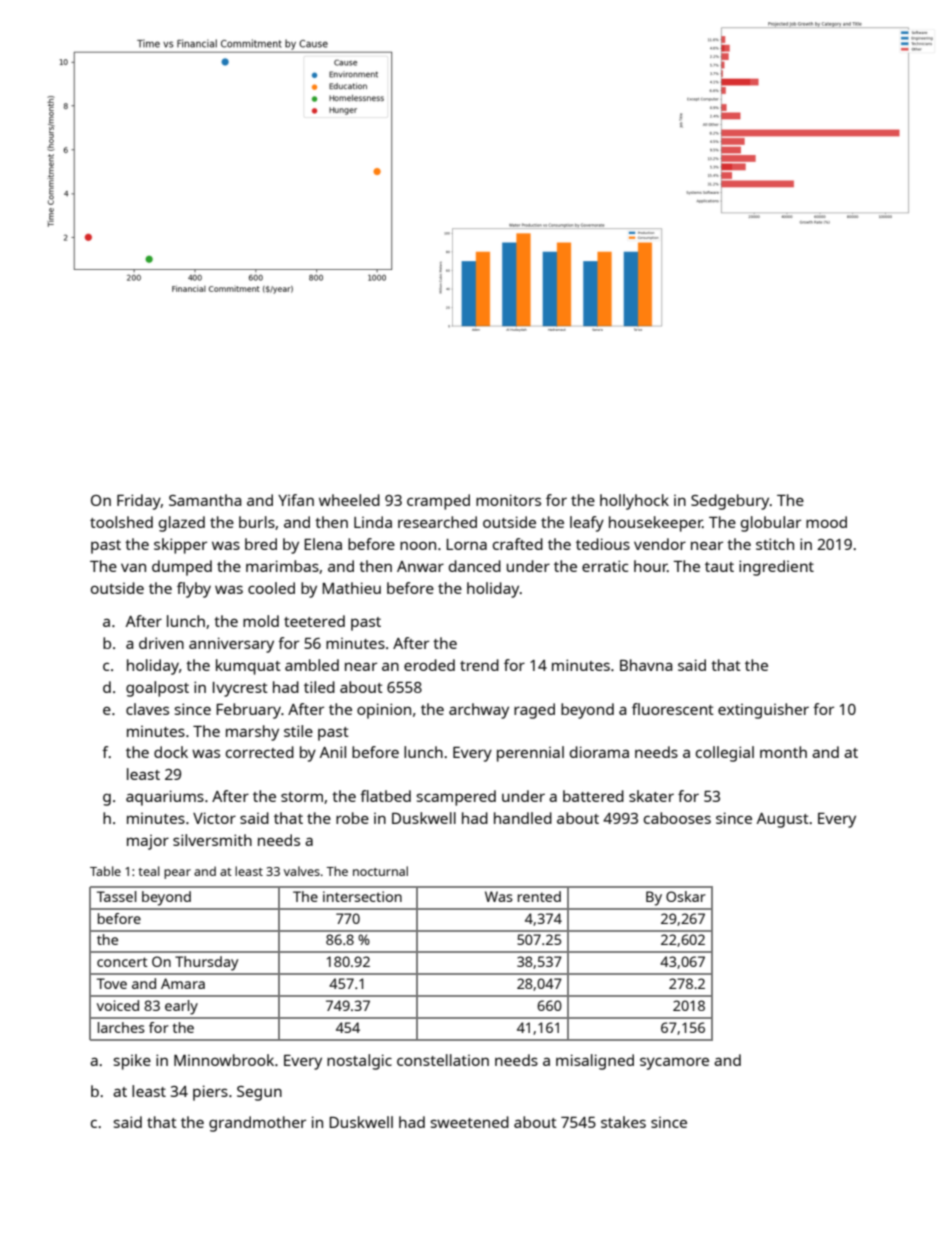  I want to click on taut, so click(719, 567).
